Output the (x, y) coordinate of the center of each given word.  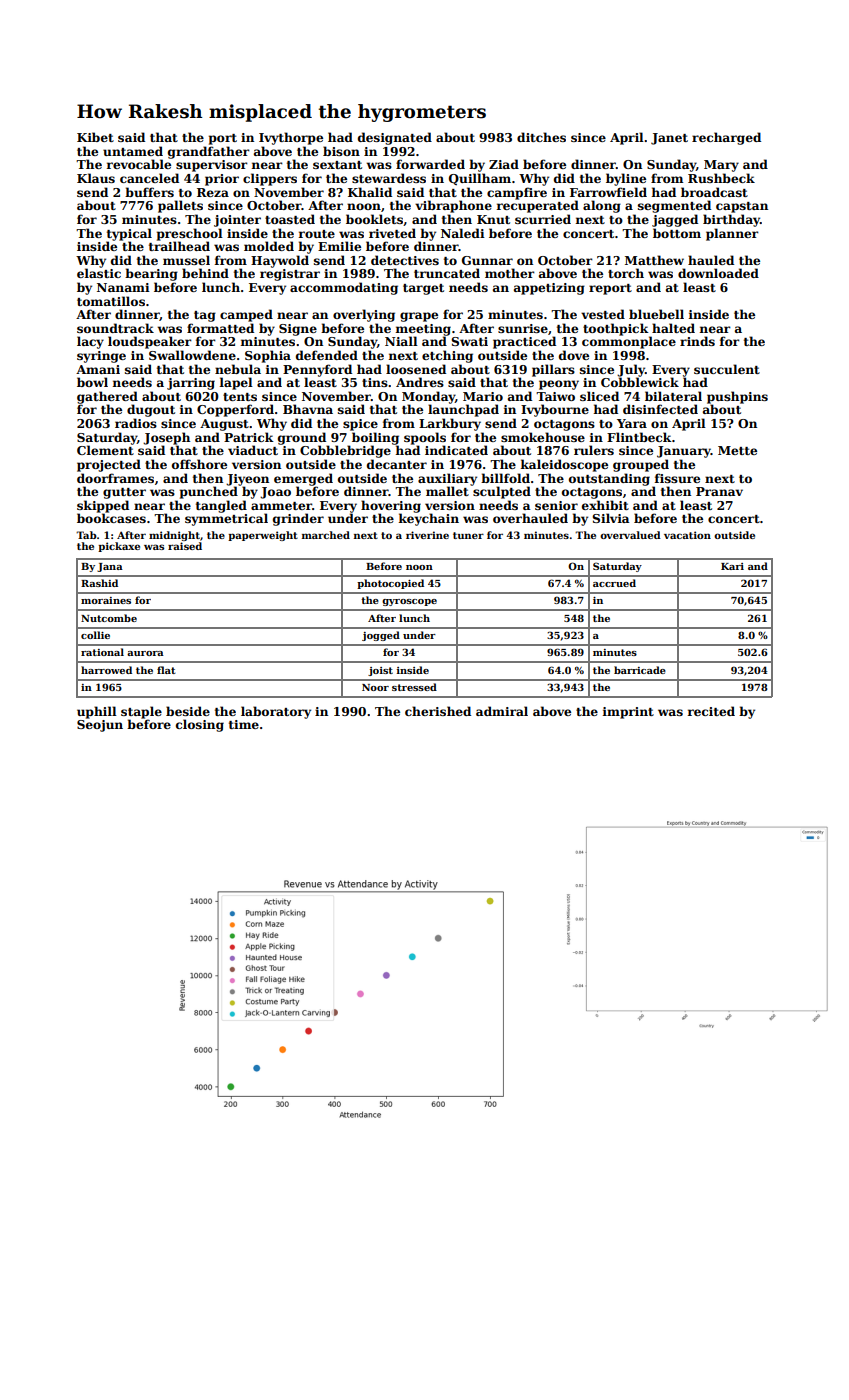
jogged (381, 636)
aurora (145, 653)
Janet (669, 139)
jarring (191, 384)
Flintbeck (639, 437)
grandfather (209, 152)
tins (375, 382)
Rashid (99, 583)
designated (395, 138)
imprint (628, 713)
